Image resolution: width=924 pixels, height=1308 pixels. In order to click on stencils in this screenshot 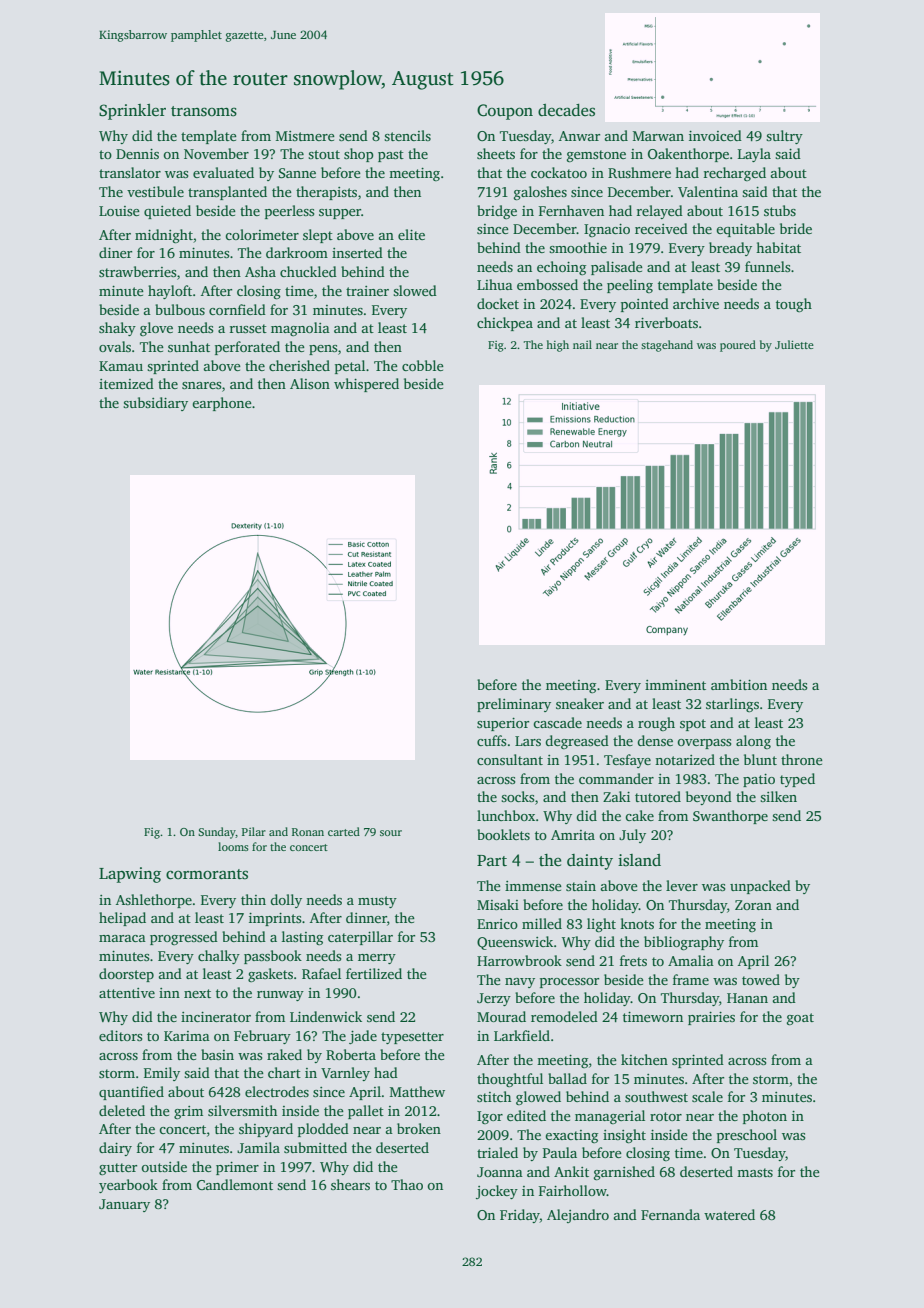, I will do `click(407, 135)`.
